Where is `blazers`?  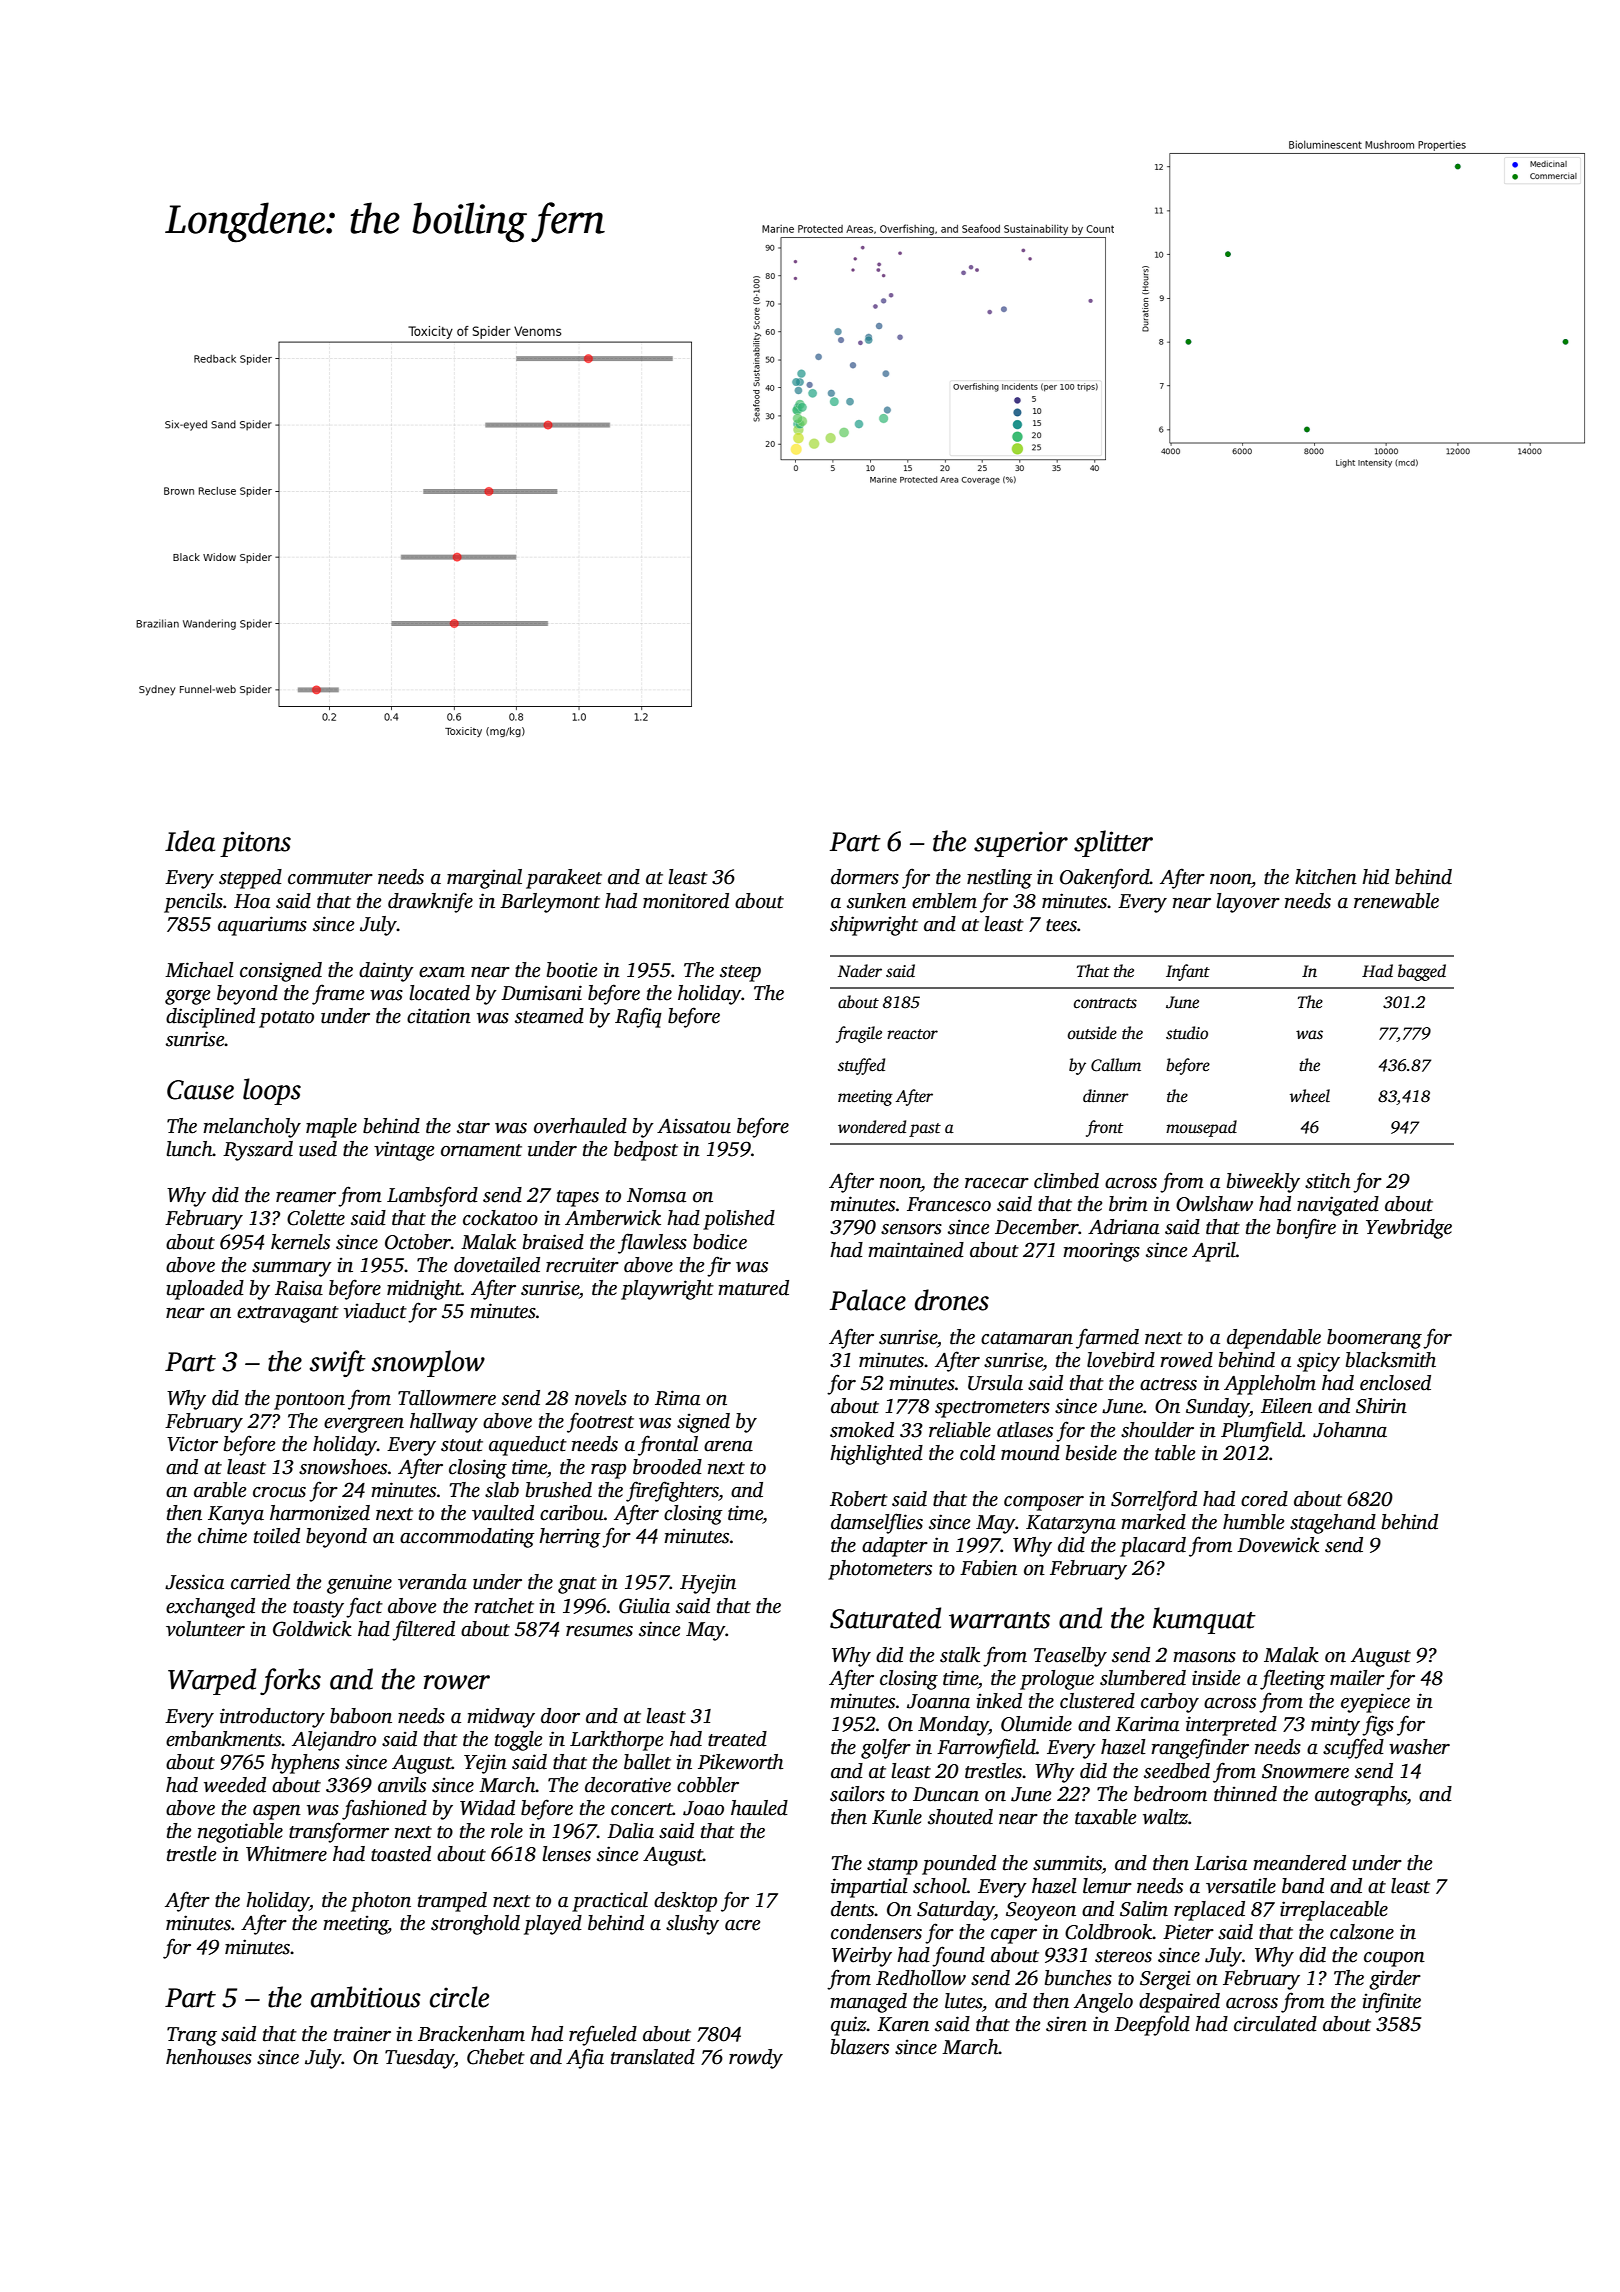 blazers is located at coordinates (860, 2047).
